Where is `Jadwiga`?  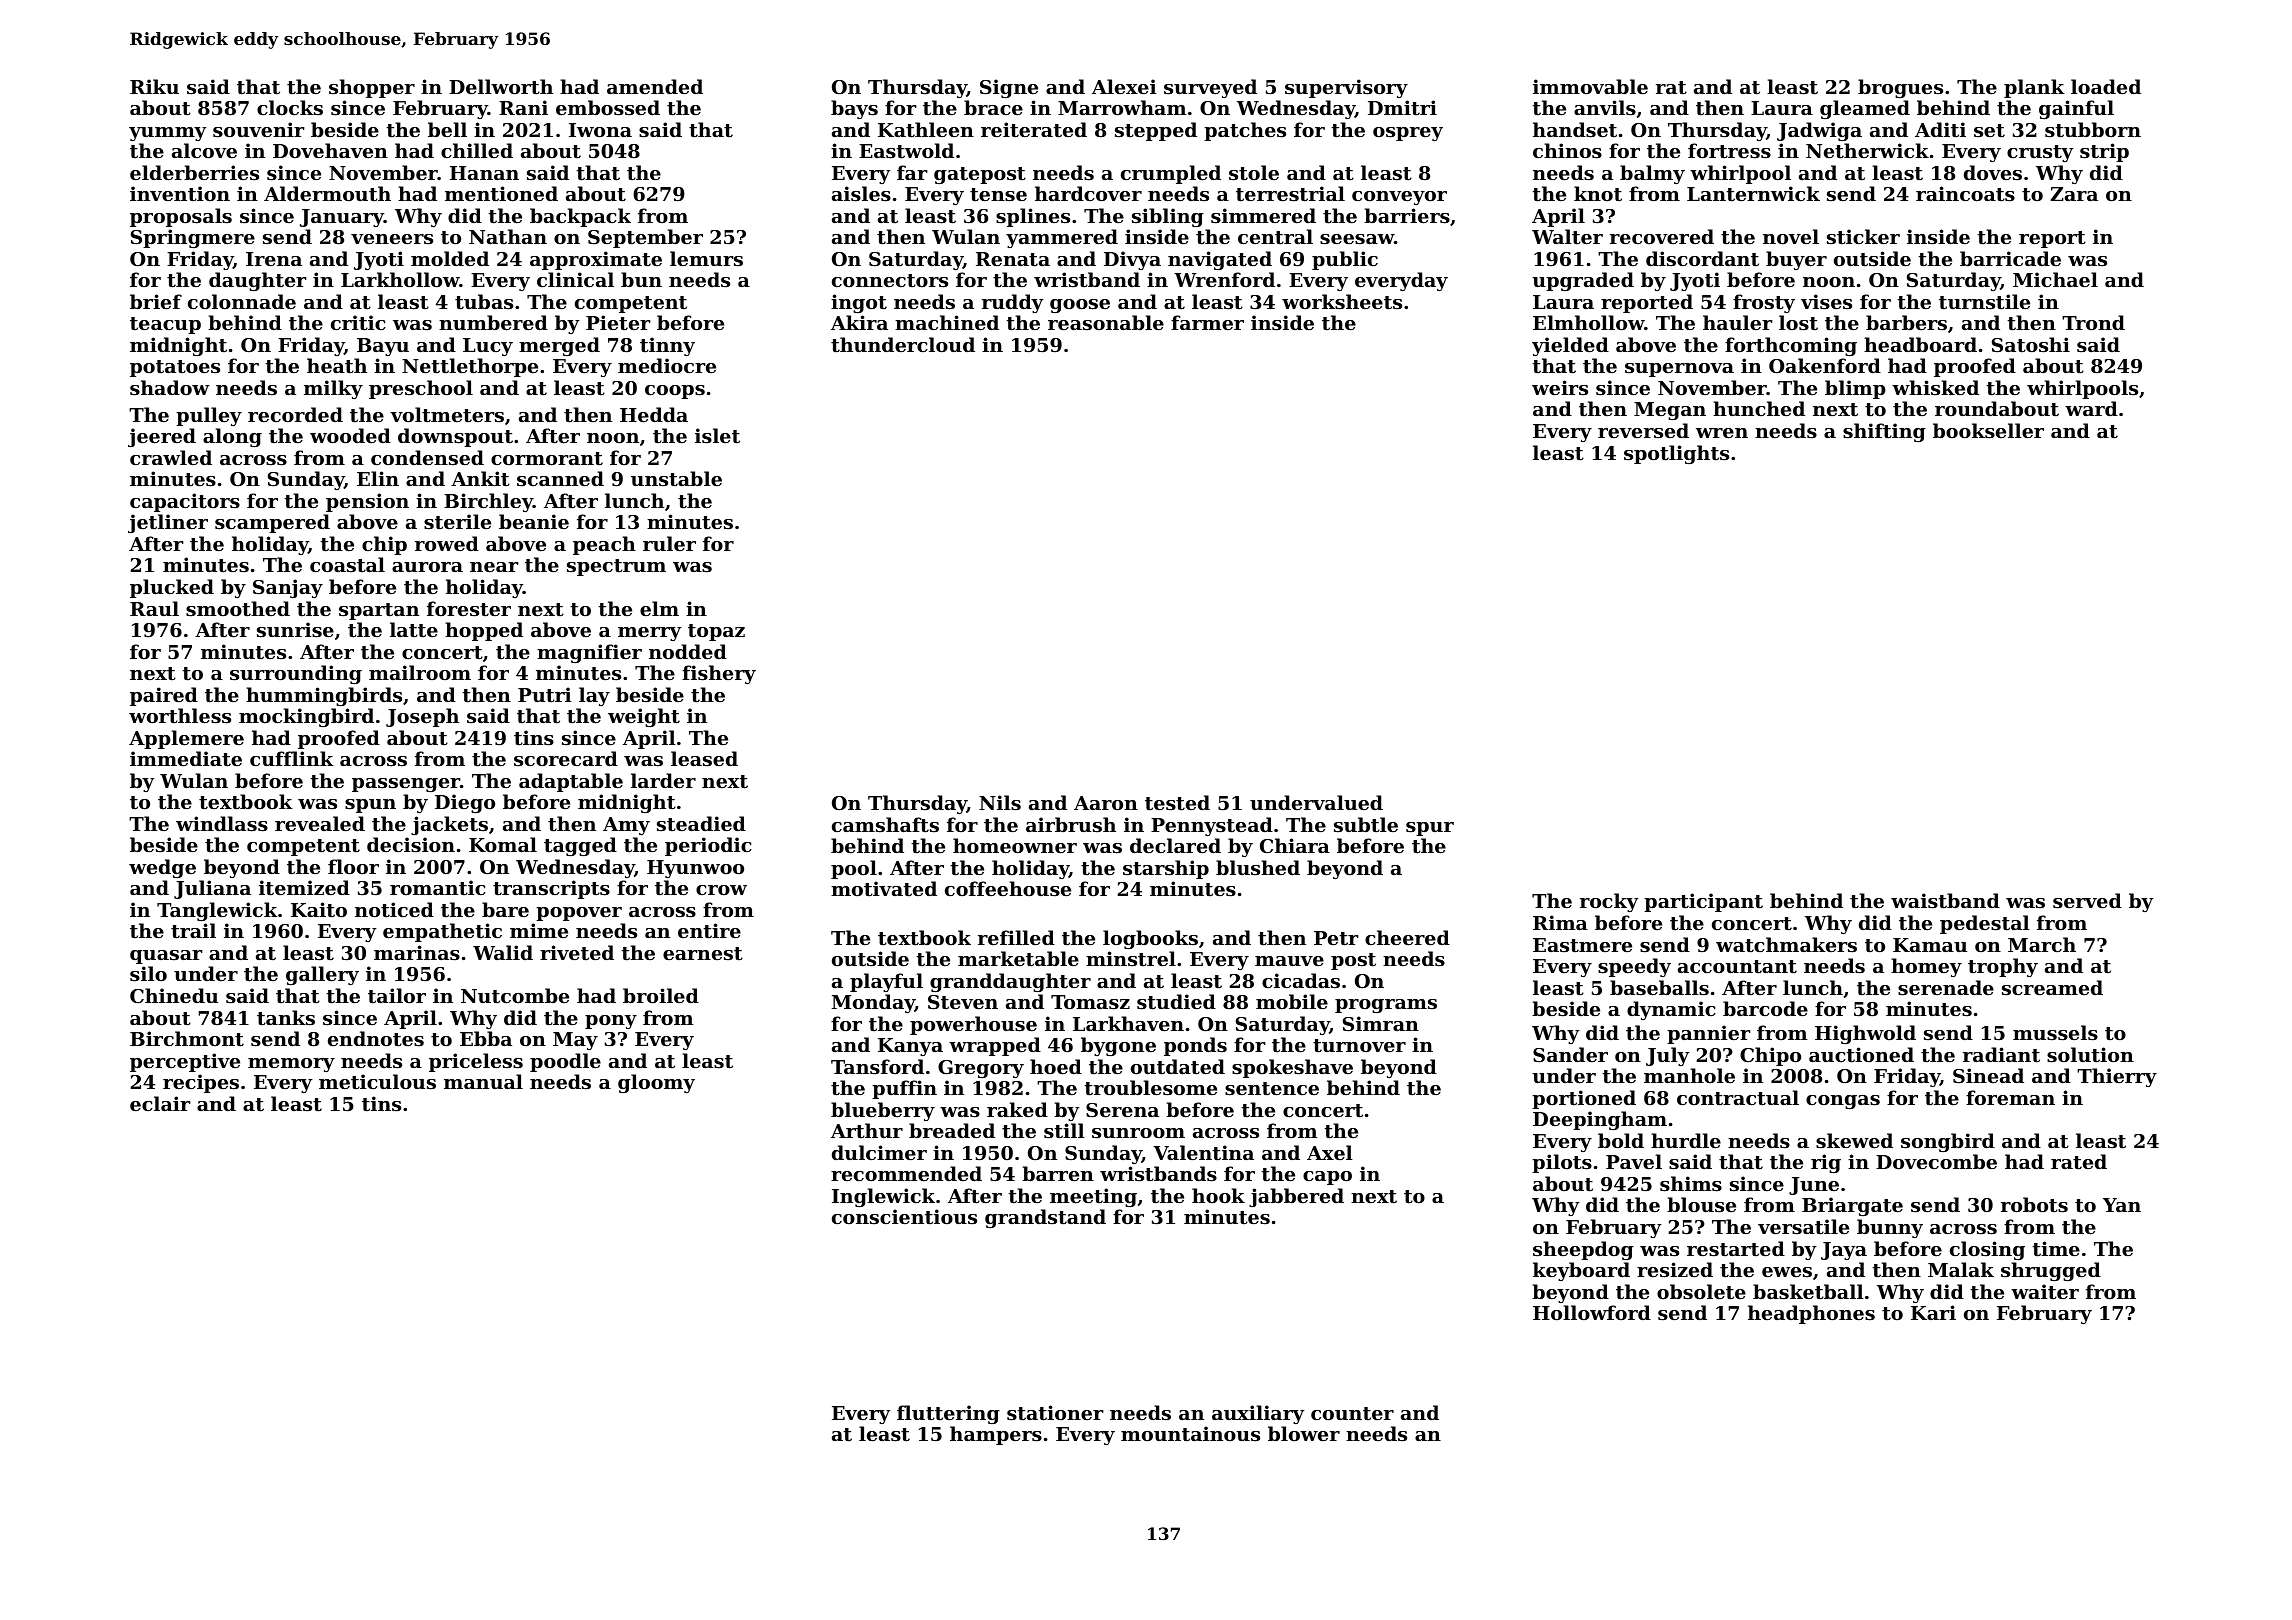
Jadwiga is located at coordinates (1819, 131).
